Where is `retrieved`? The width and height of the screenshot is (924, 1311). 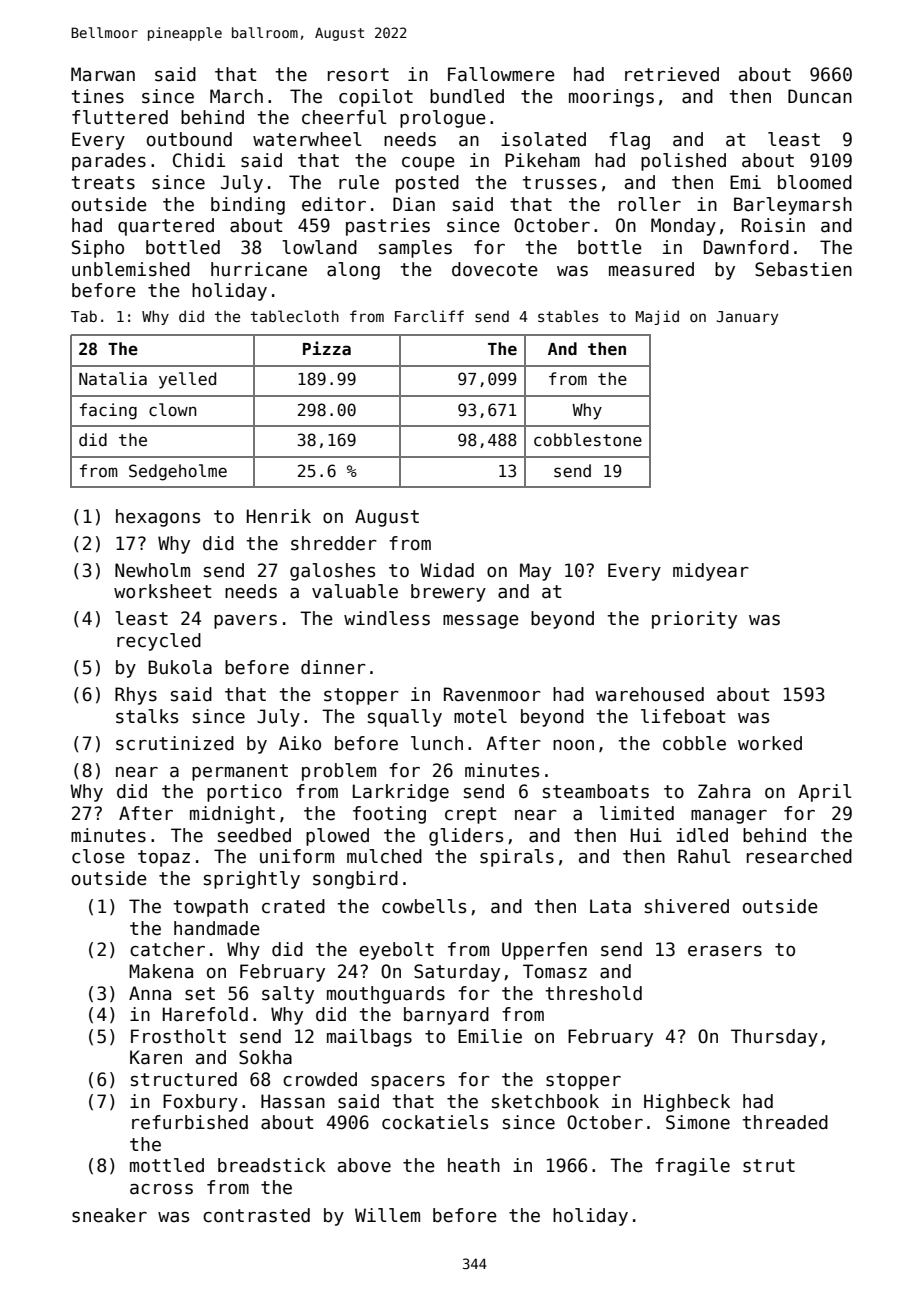
retrieved is located at coordinates (672, 74).
